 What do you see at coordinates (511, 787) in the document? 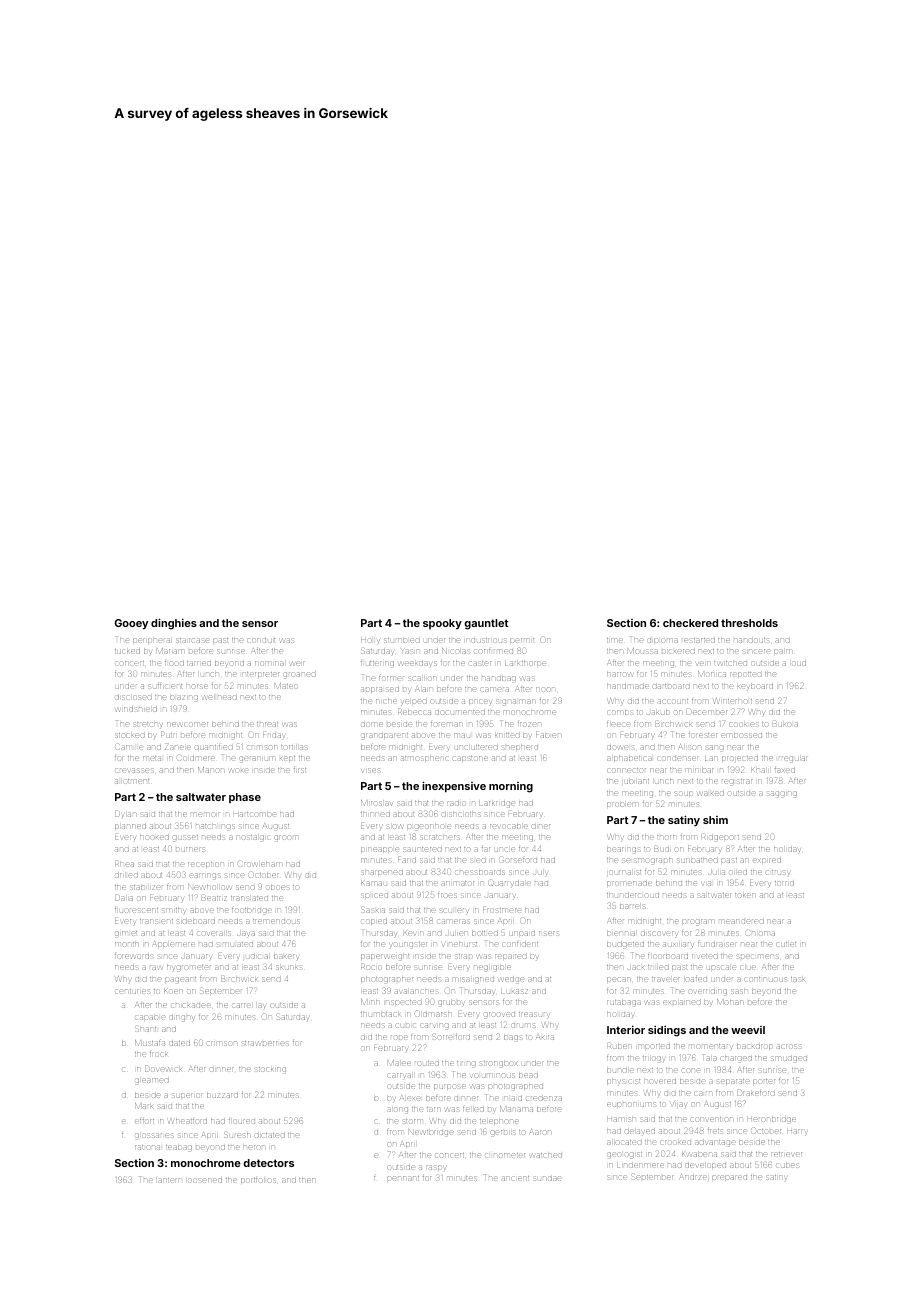
I see `morning` at bounding box center [511, 787].
